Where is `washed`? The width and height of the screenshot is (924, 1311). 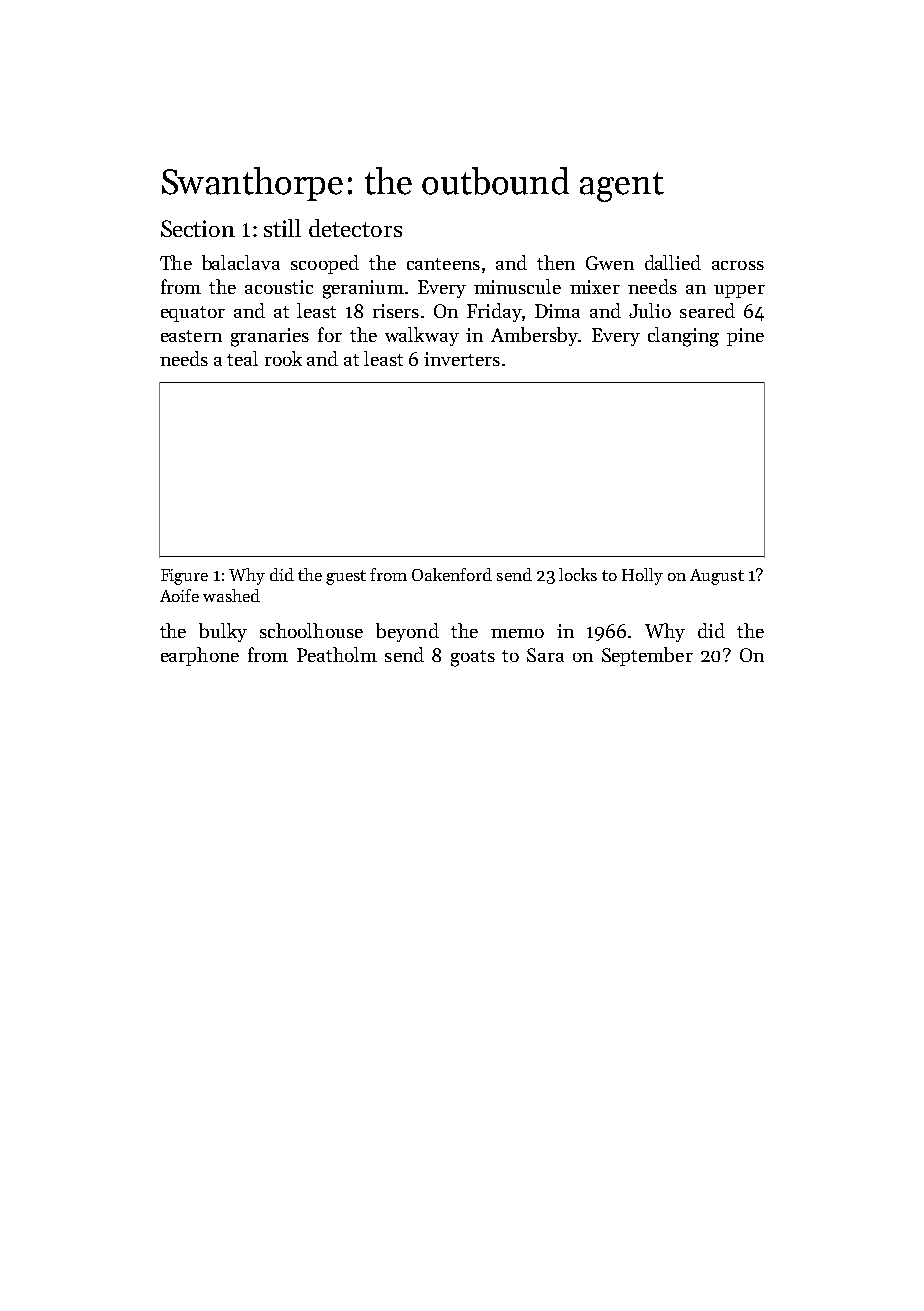
washed is located at coordinates (231, 595).
